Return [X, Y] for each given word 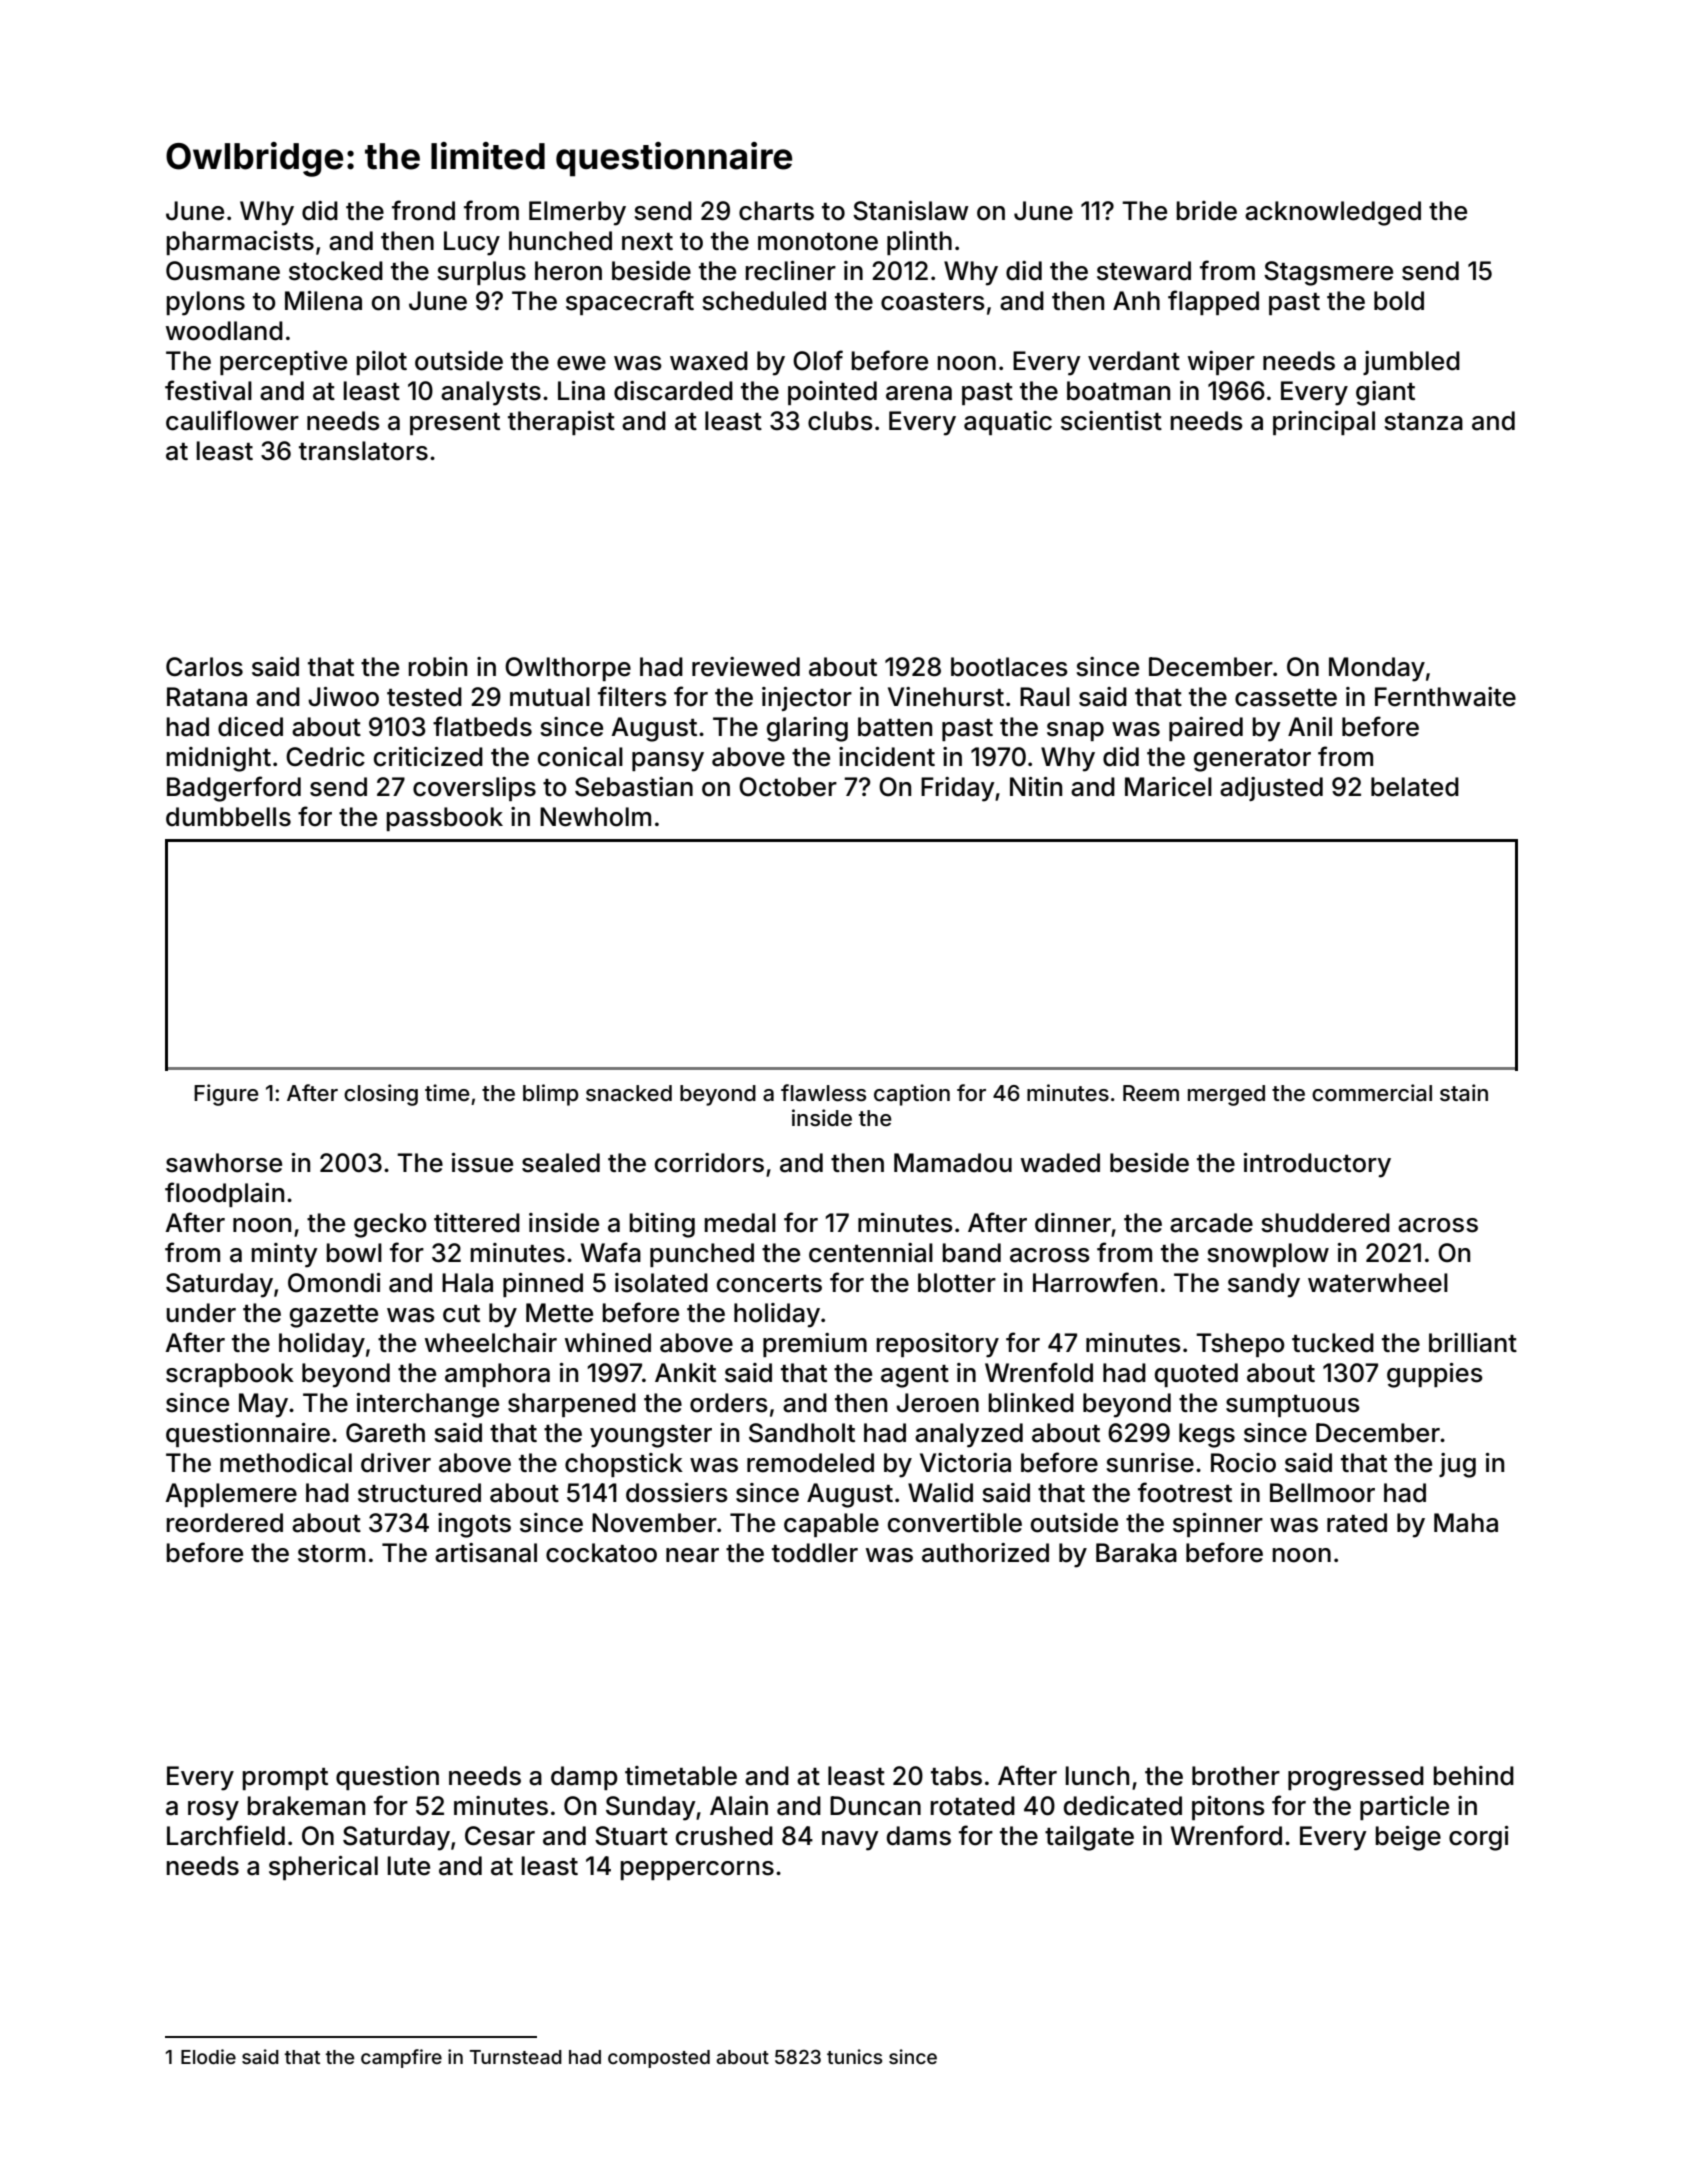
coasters [933, 302]
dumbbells [228, 817]
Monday [1377, 669]
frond [423, 210]
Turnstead [516, 2057]
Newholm [595, 817]
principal [1324, 423]
